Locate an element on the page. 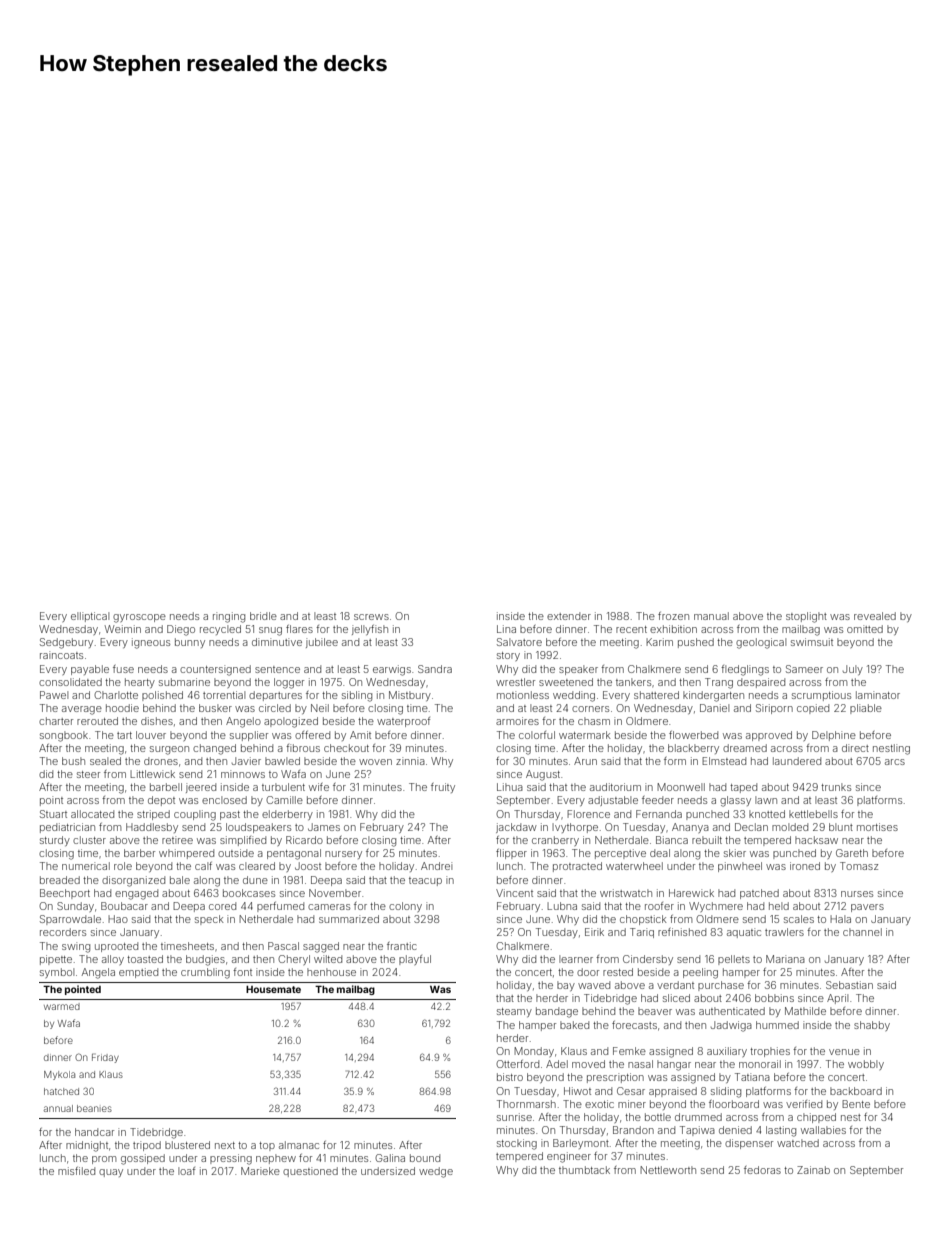 This image has height=1233, width=952. numerical is located at coordinates (86, 866).
